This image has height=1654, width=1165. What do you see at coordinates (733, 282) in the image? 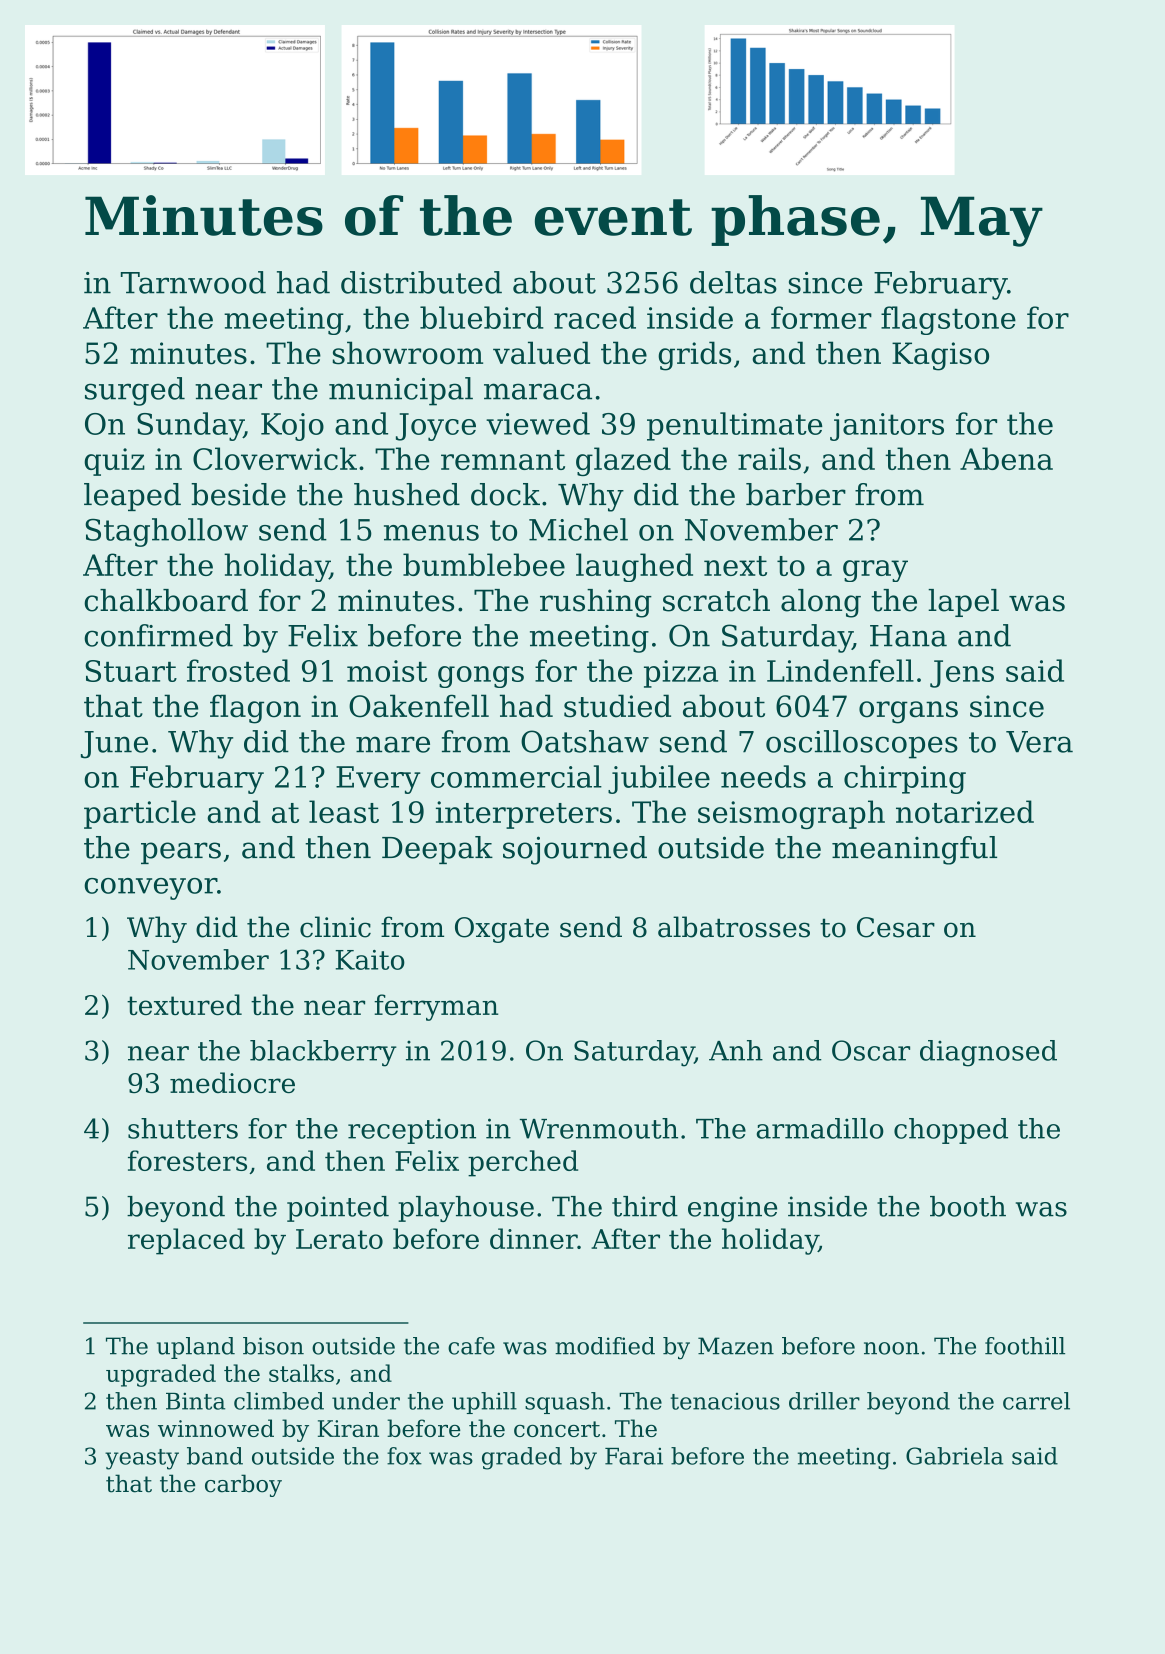
I see `deltas` at bounding box center [733, 282].
